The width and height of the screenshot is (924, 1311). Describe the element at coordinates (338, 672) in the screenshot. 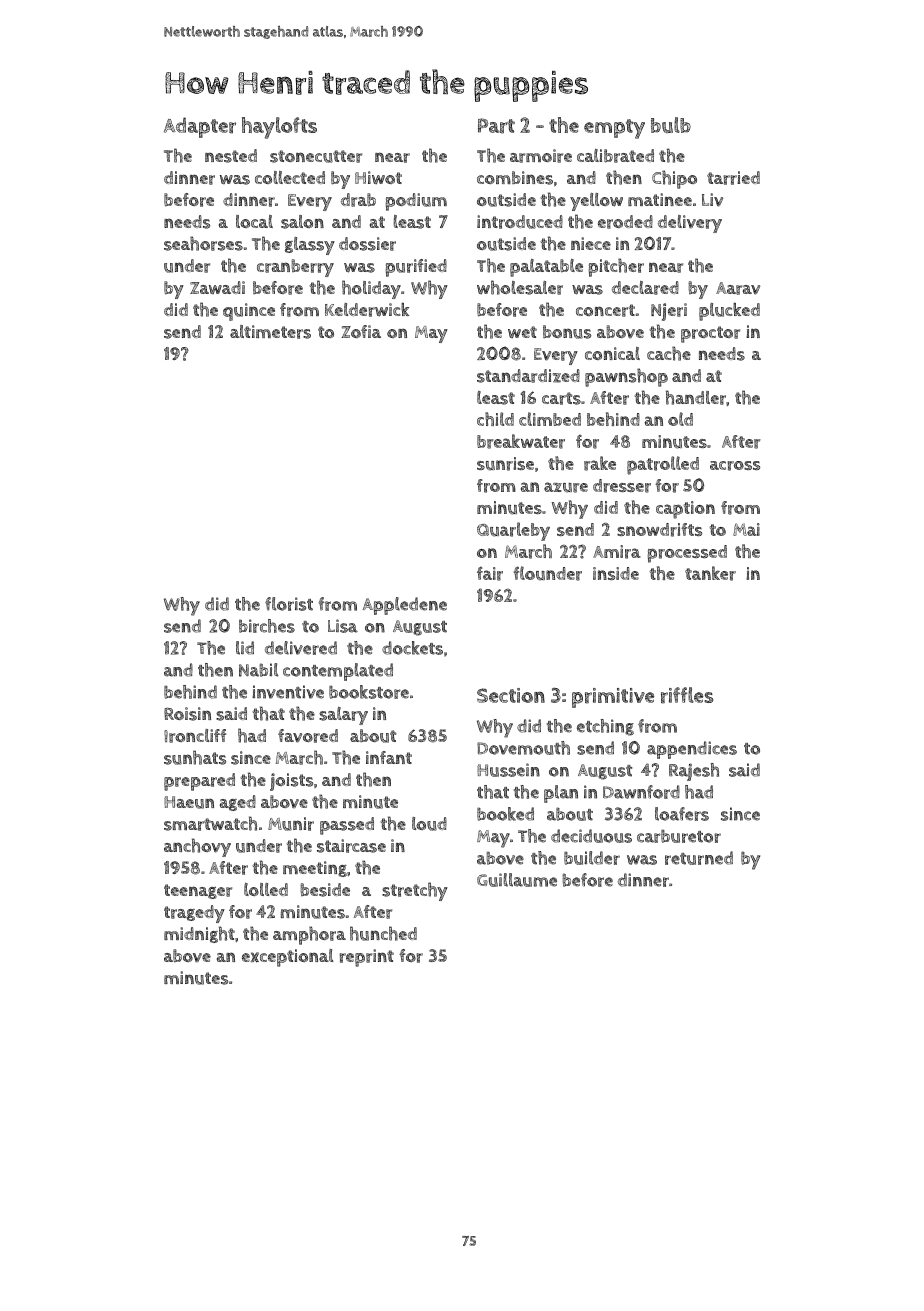

I see `contemplated` at that location.
